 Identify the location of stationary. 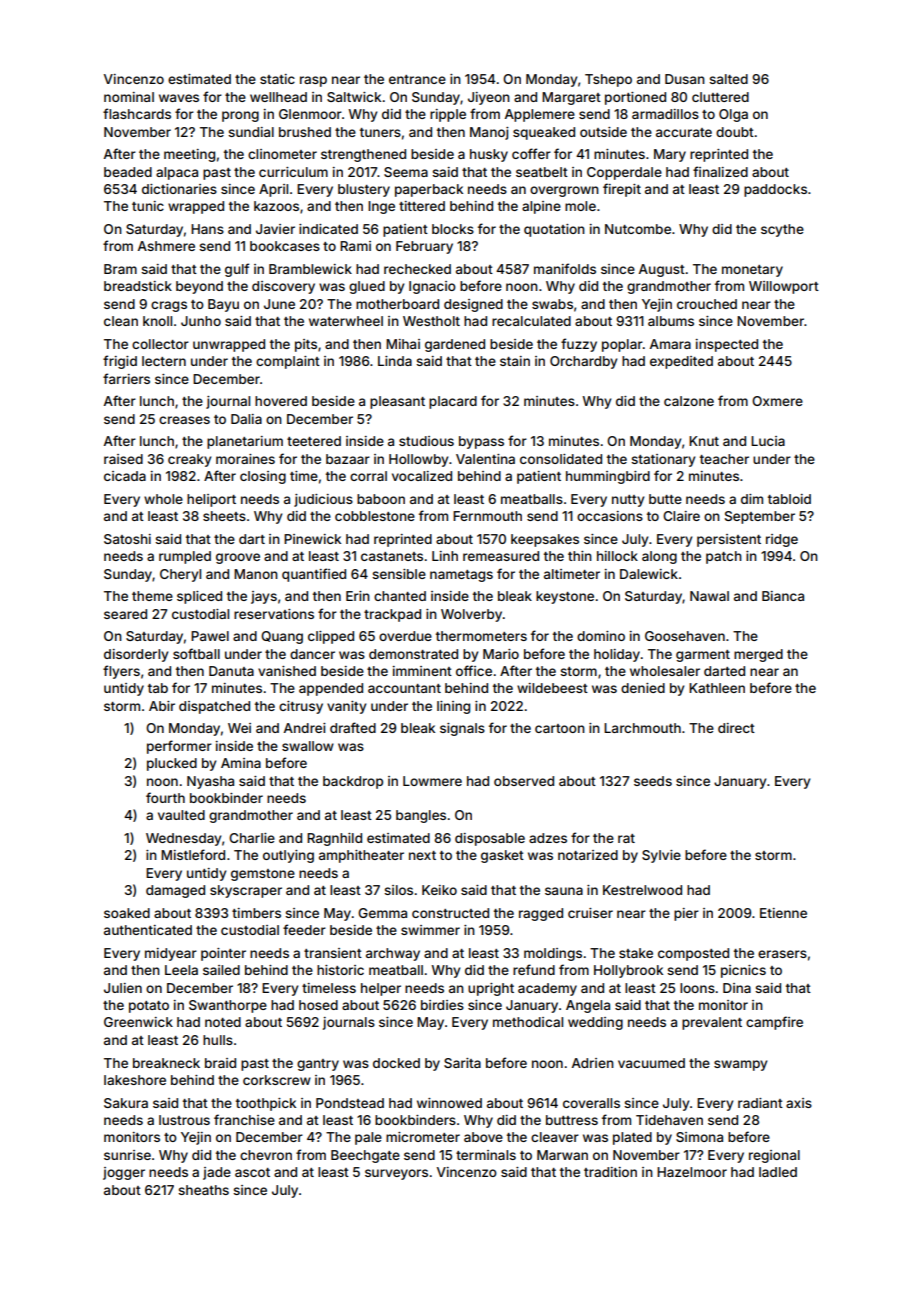
(663, 460).
